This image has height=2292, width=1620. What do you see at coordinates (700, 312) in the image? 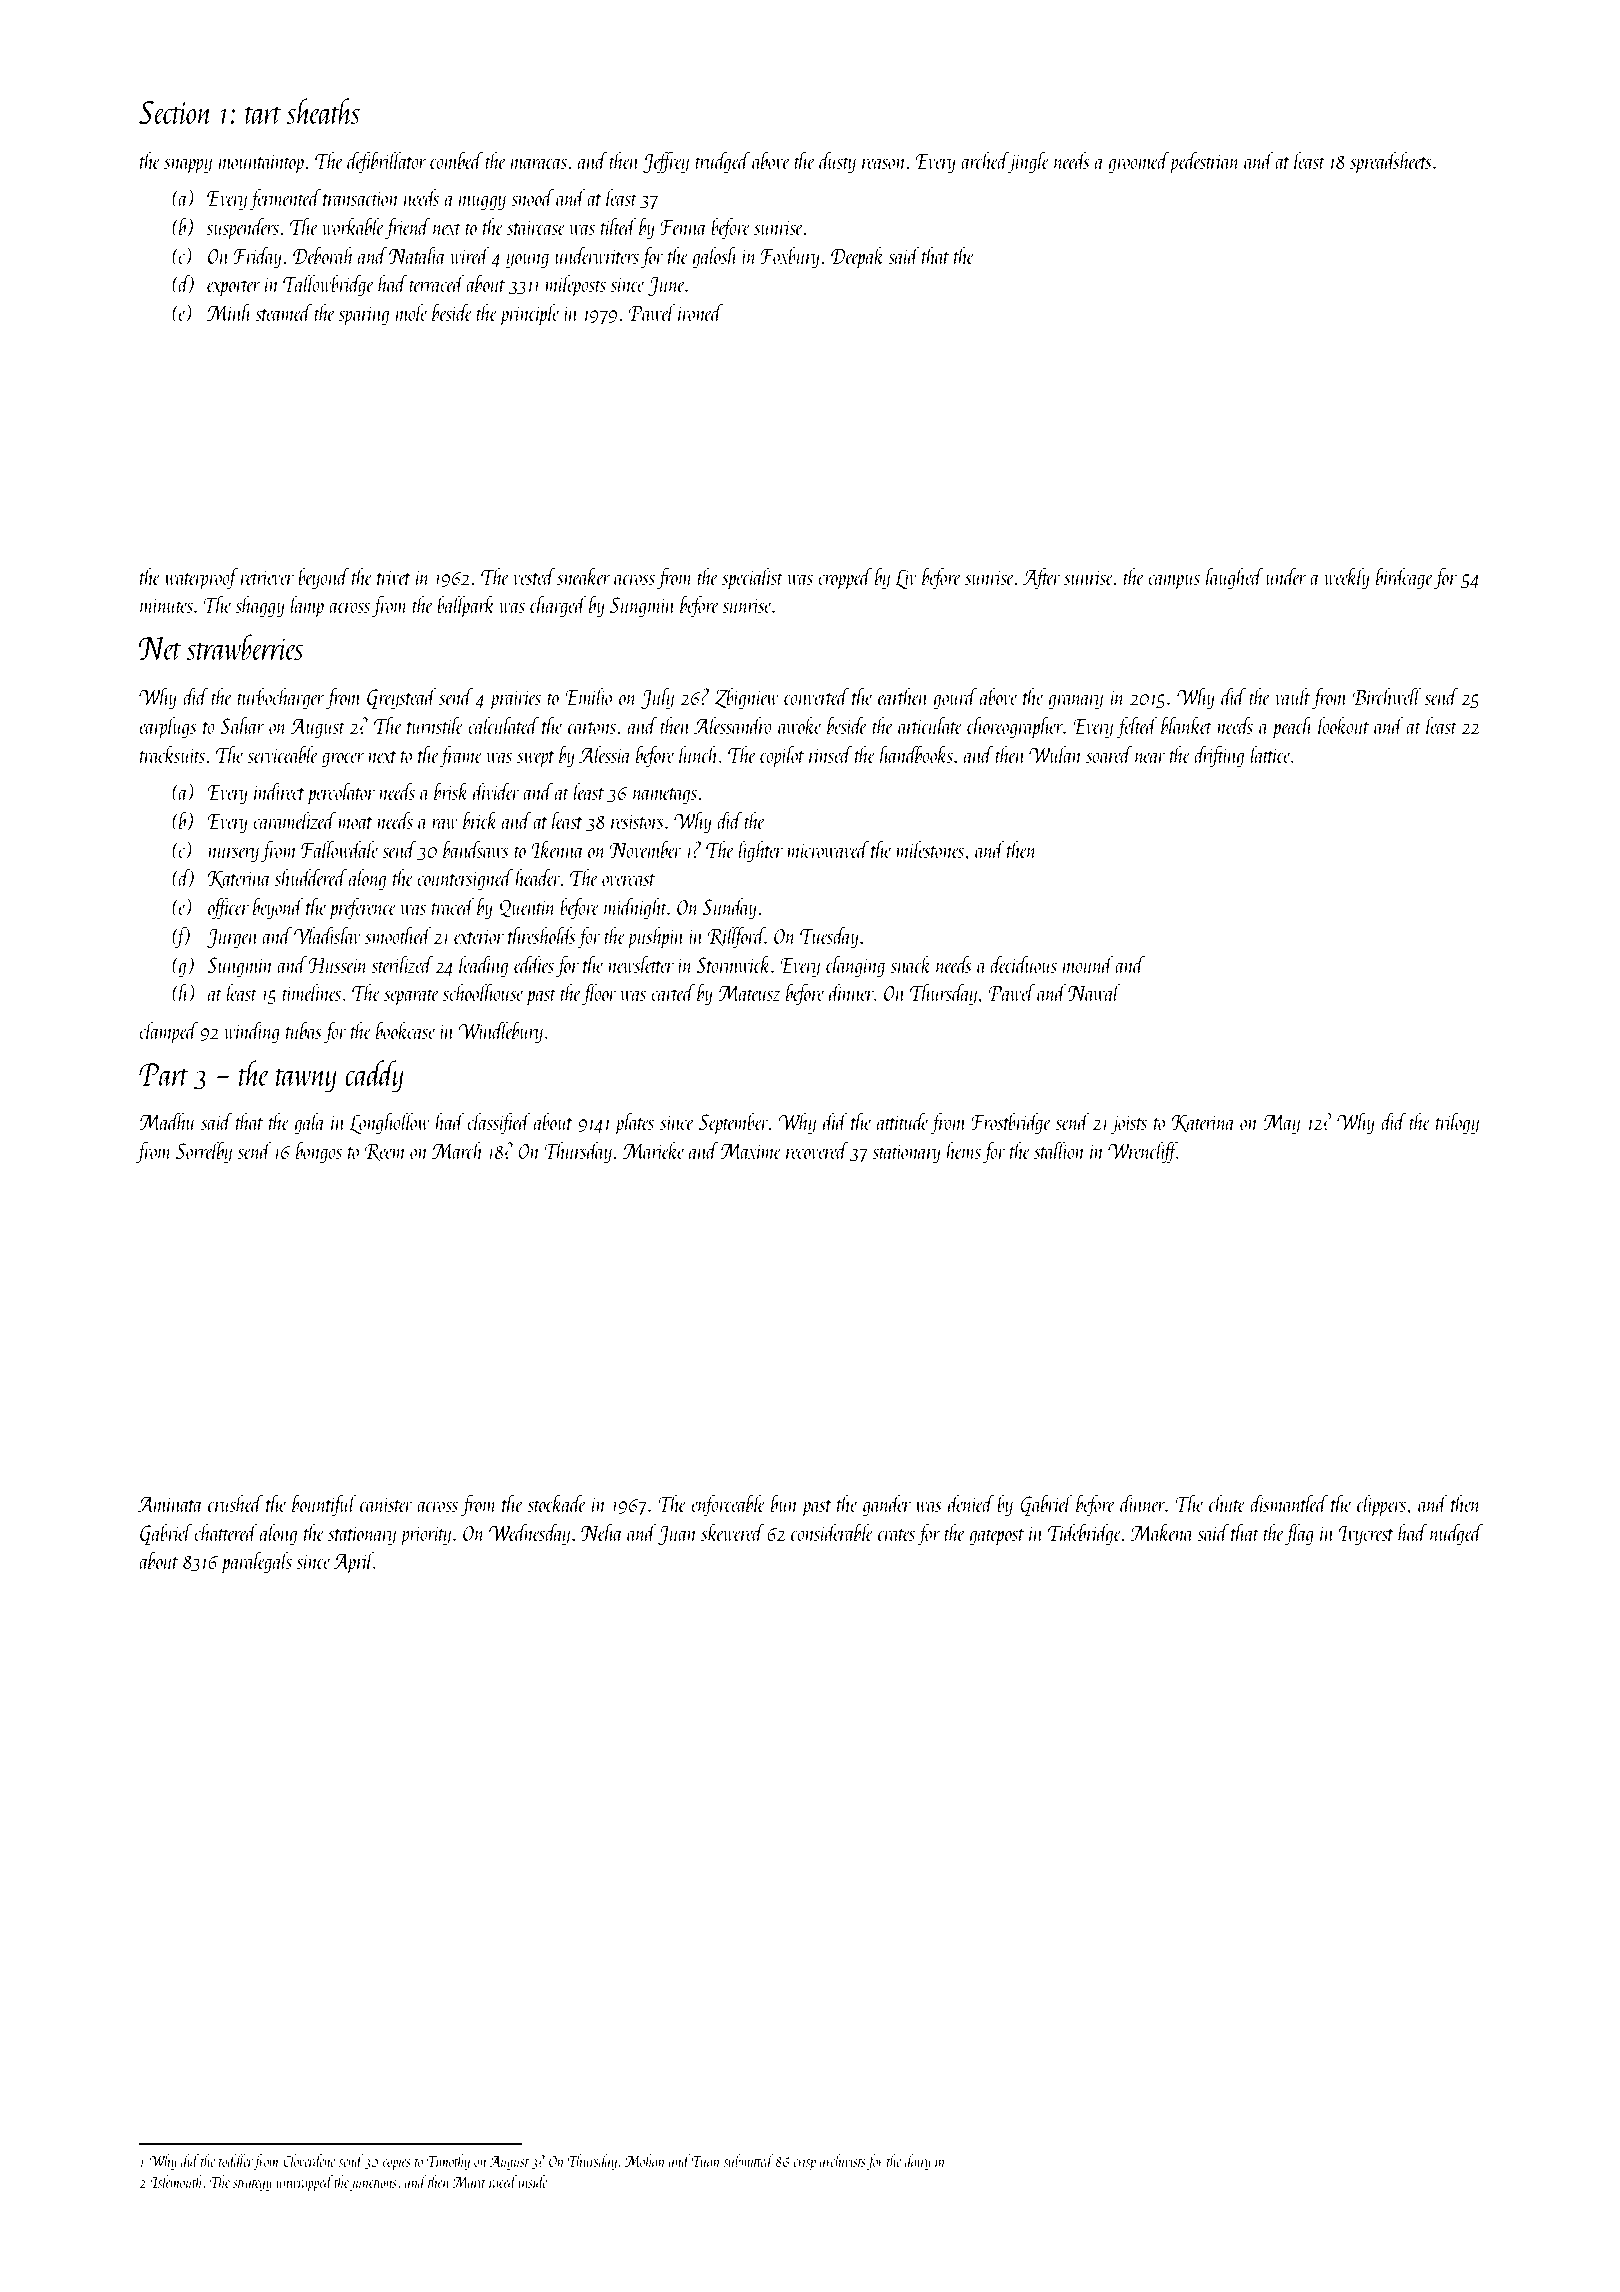
I see `ironed` at bounding box center [700, 312].
